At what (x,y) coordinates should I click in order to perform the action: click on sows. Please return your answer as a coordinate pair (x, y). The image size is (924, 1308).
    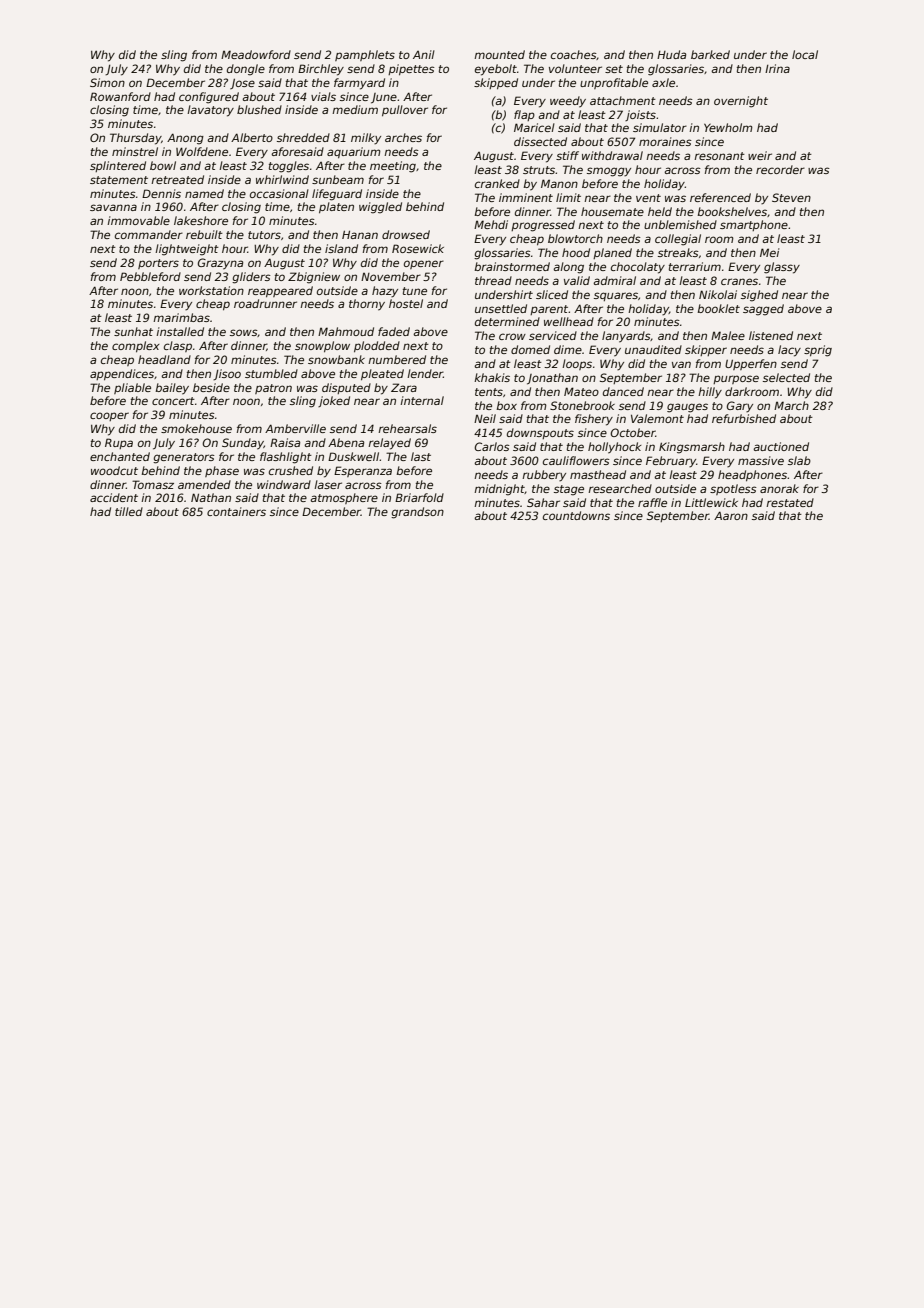
    Looking at the image, I should click on (244, 333).
